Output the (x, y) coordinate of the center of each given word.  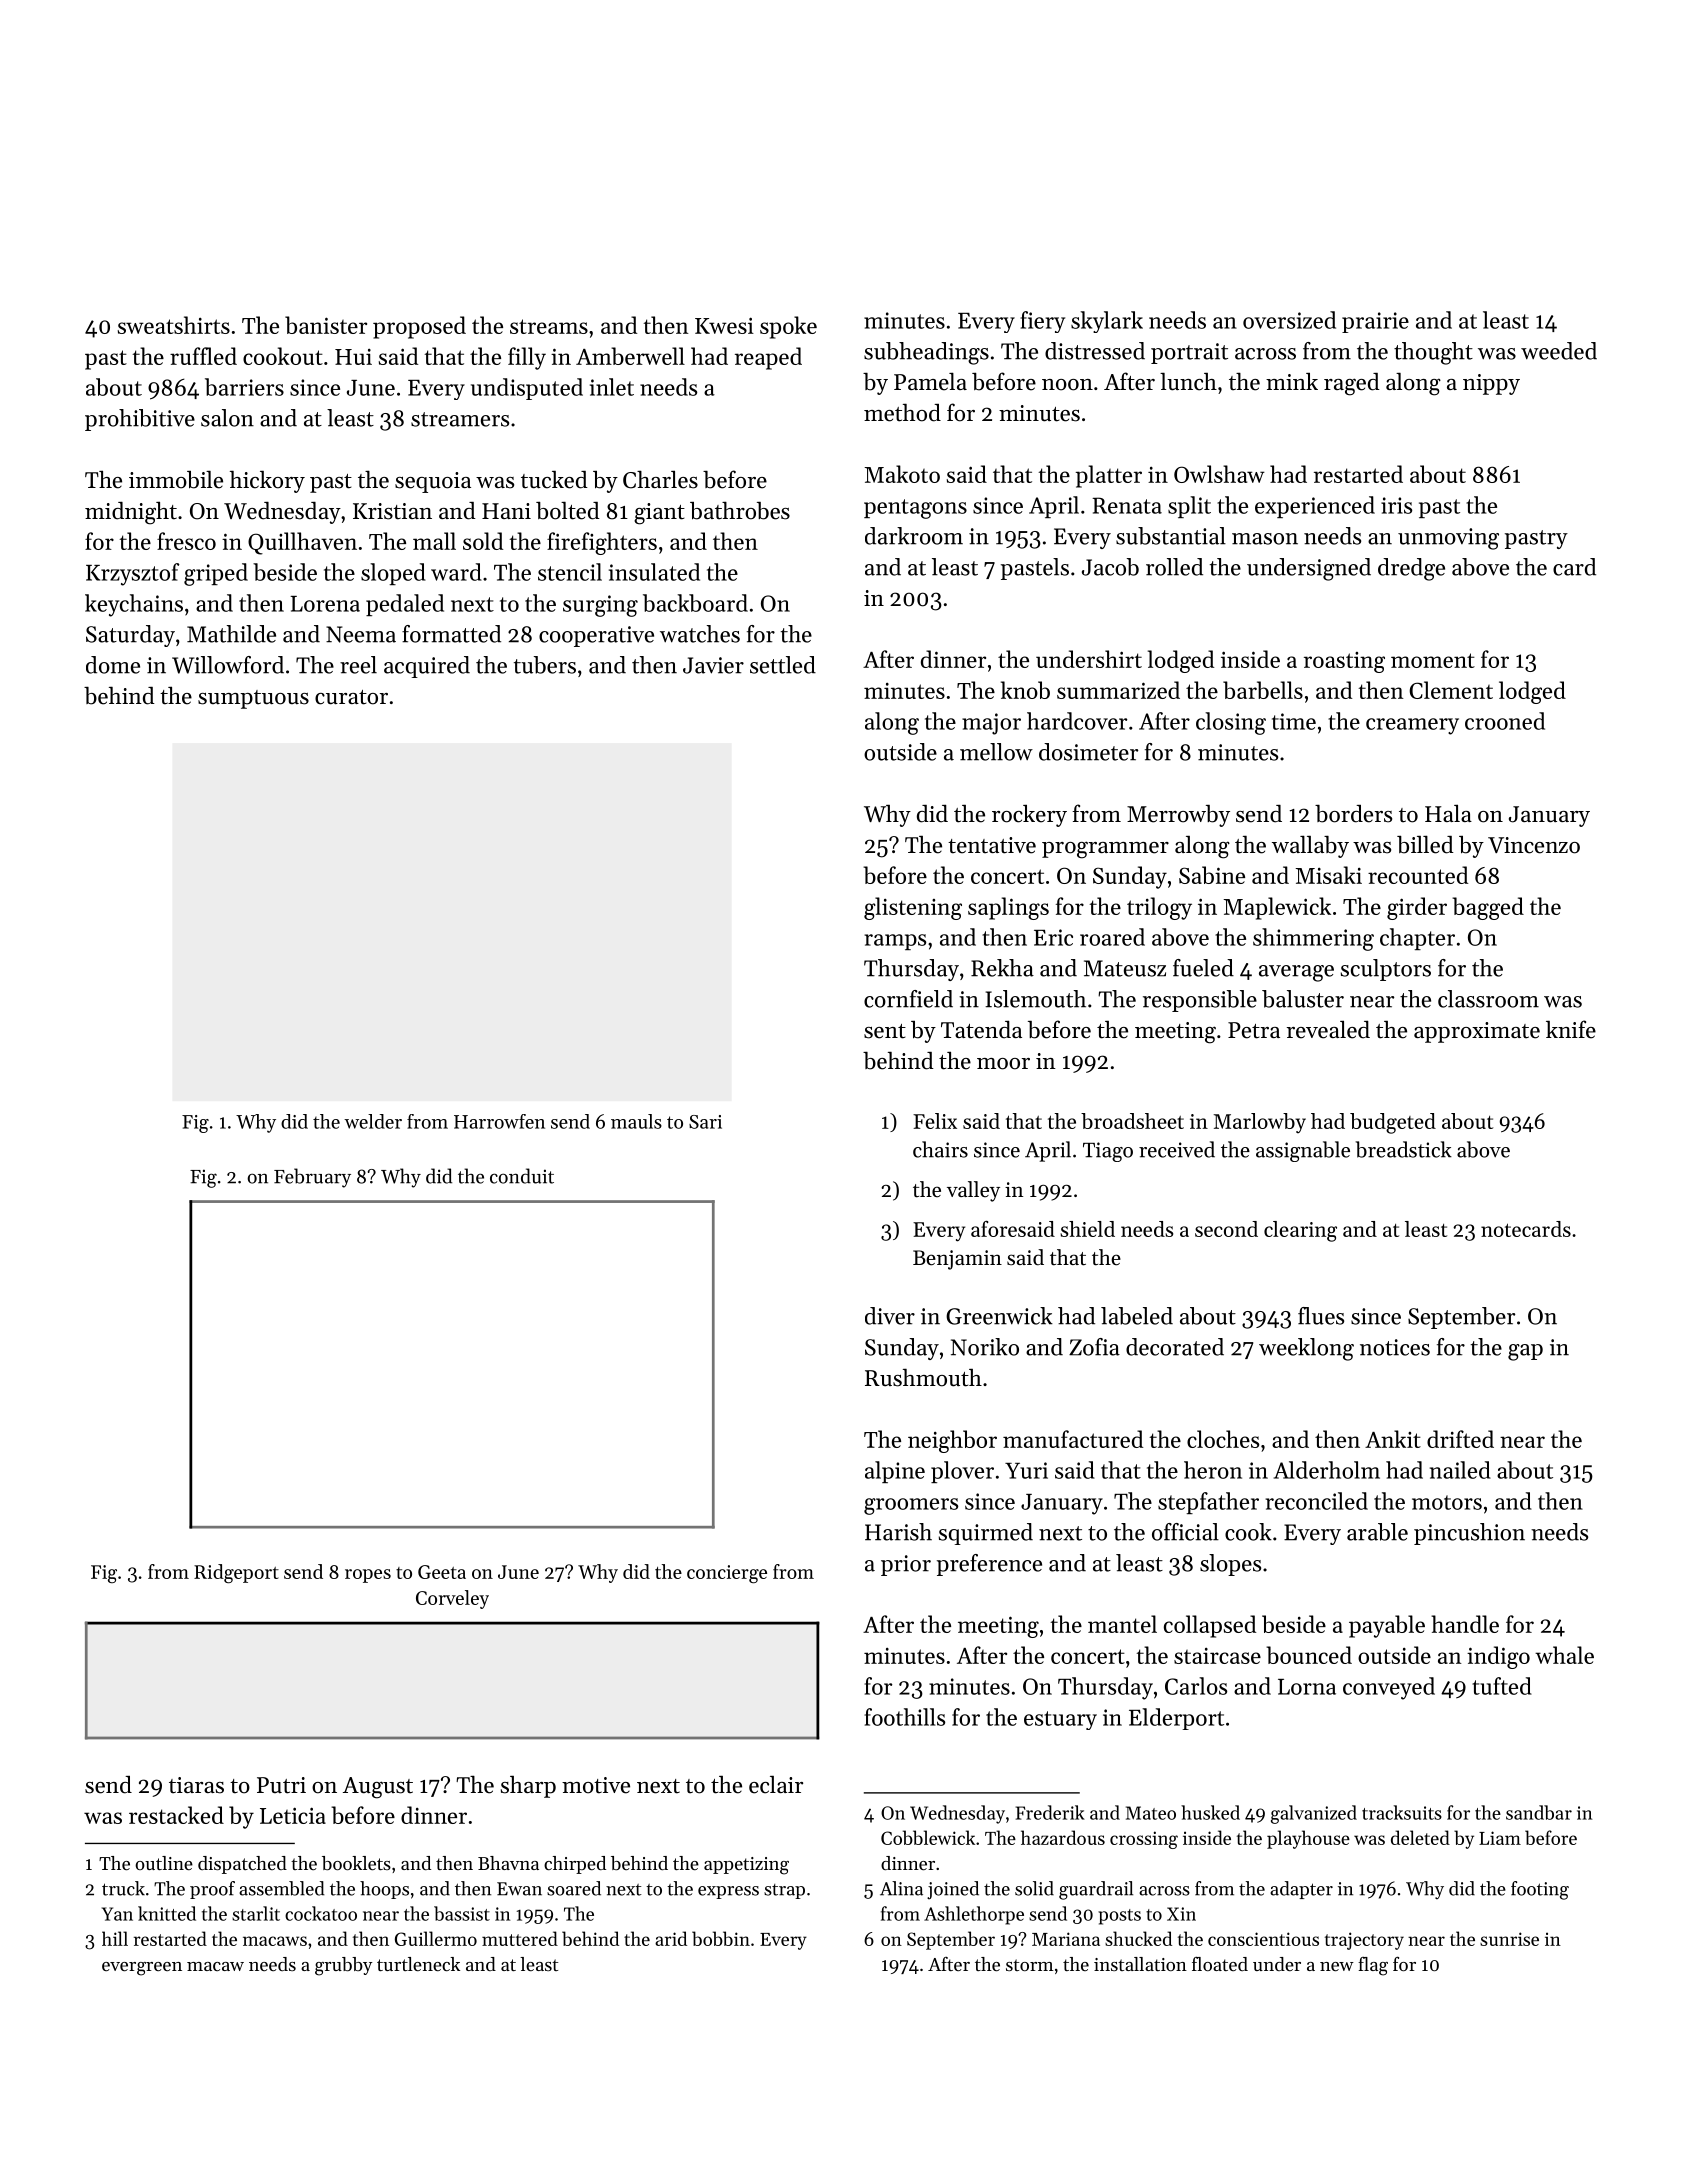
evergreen (142, 1969)
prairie (1375, 322)
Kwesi (724, 325)
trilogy (1159, 908)
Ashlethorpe (974, 1915)
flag (1373, 1966)
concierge (727, 1574)
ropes (368, 1576)
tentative (992, 845)
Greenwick (999, 1316)
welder (373, 1121)
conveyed (1389, 1688)
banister (326, 325)
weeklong (1306, 1349)
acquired (427, 667)
